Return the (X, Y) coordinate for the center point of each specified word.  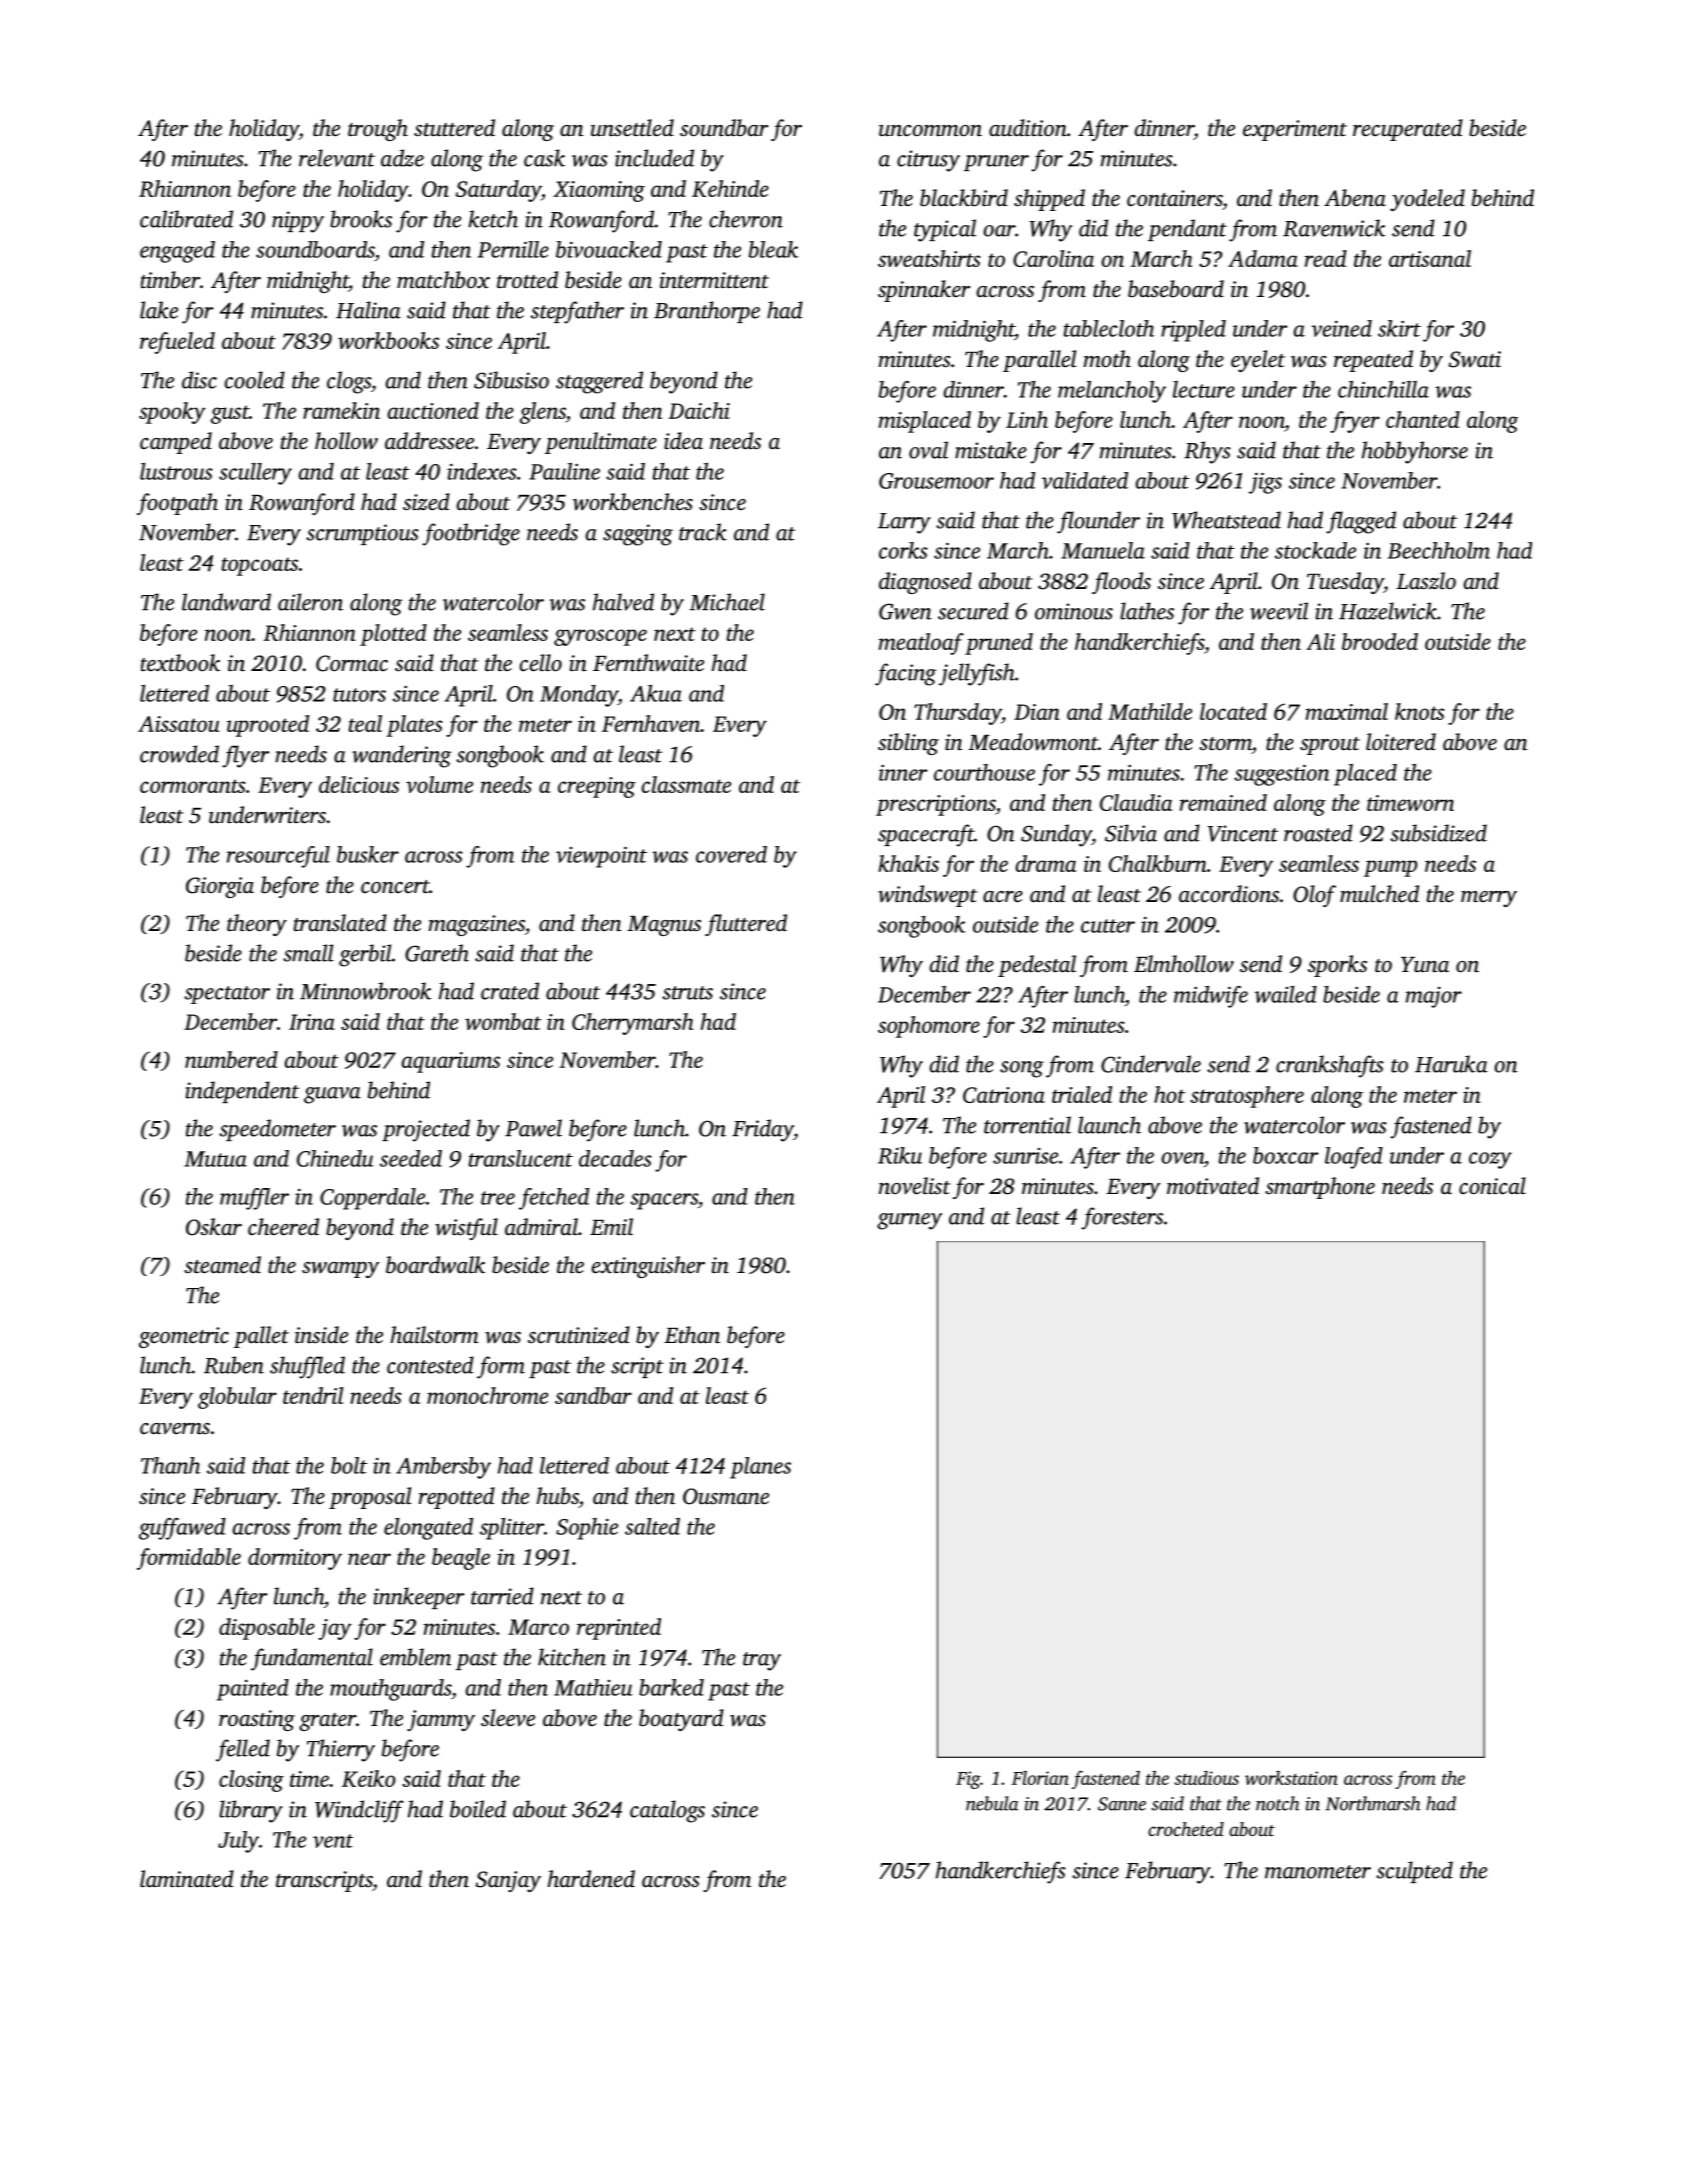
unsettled (632, 128)
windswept (927, 896)
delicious (359, 784)
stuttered (454, 128)
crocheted (1186, 1829)
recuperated (1408, 130)
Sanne (1122, 1804)
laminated (187, 1879)
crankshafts (1330, 1066)
